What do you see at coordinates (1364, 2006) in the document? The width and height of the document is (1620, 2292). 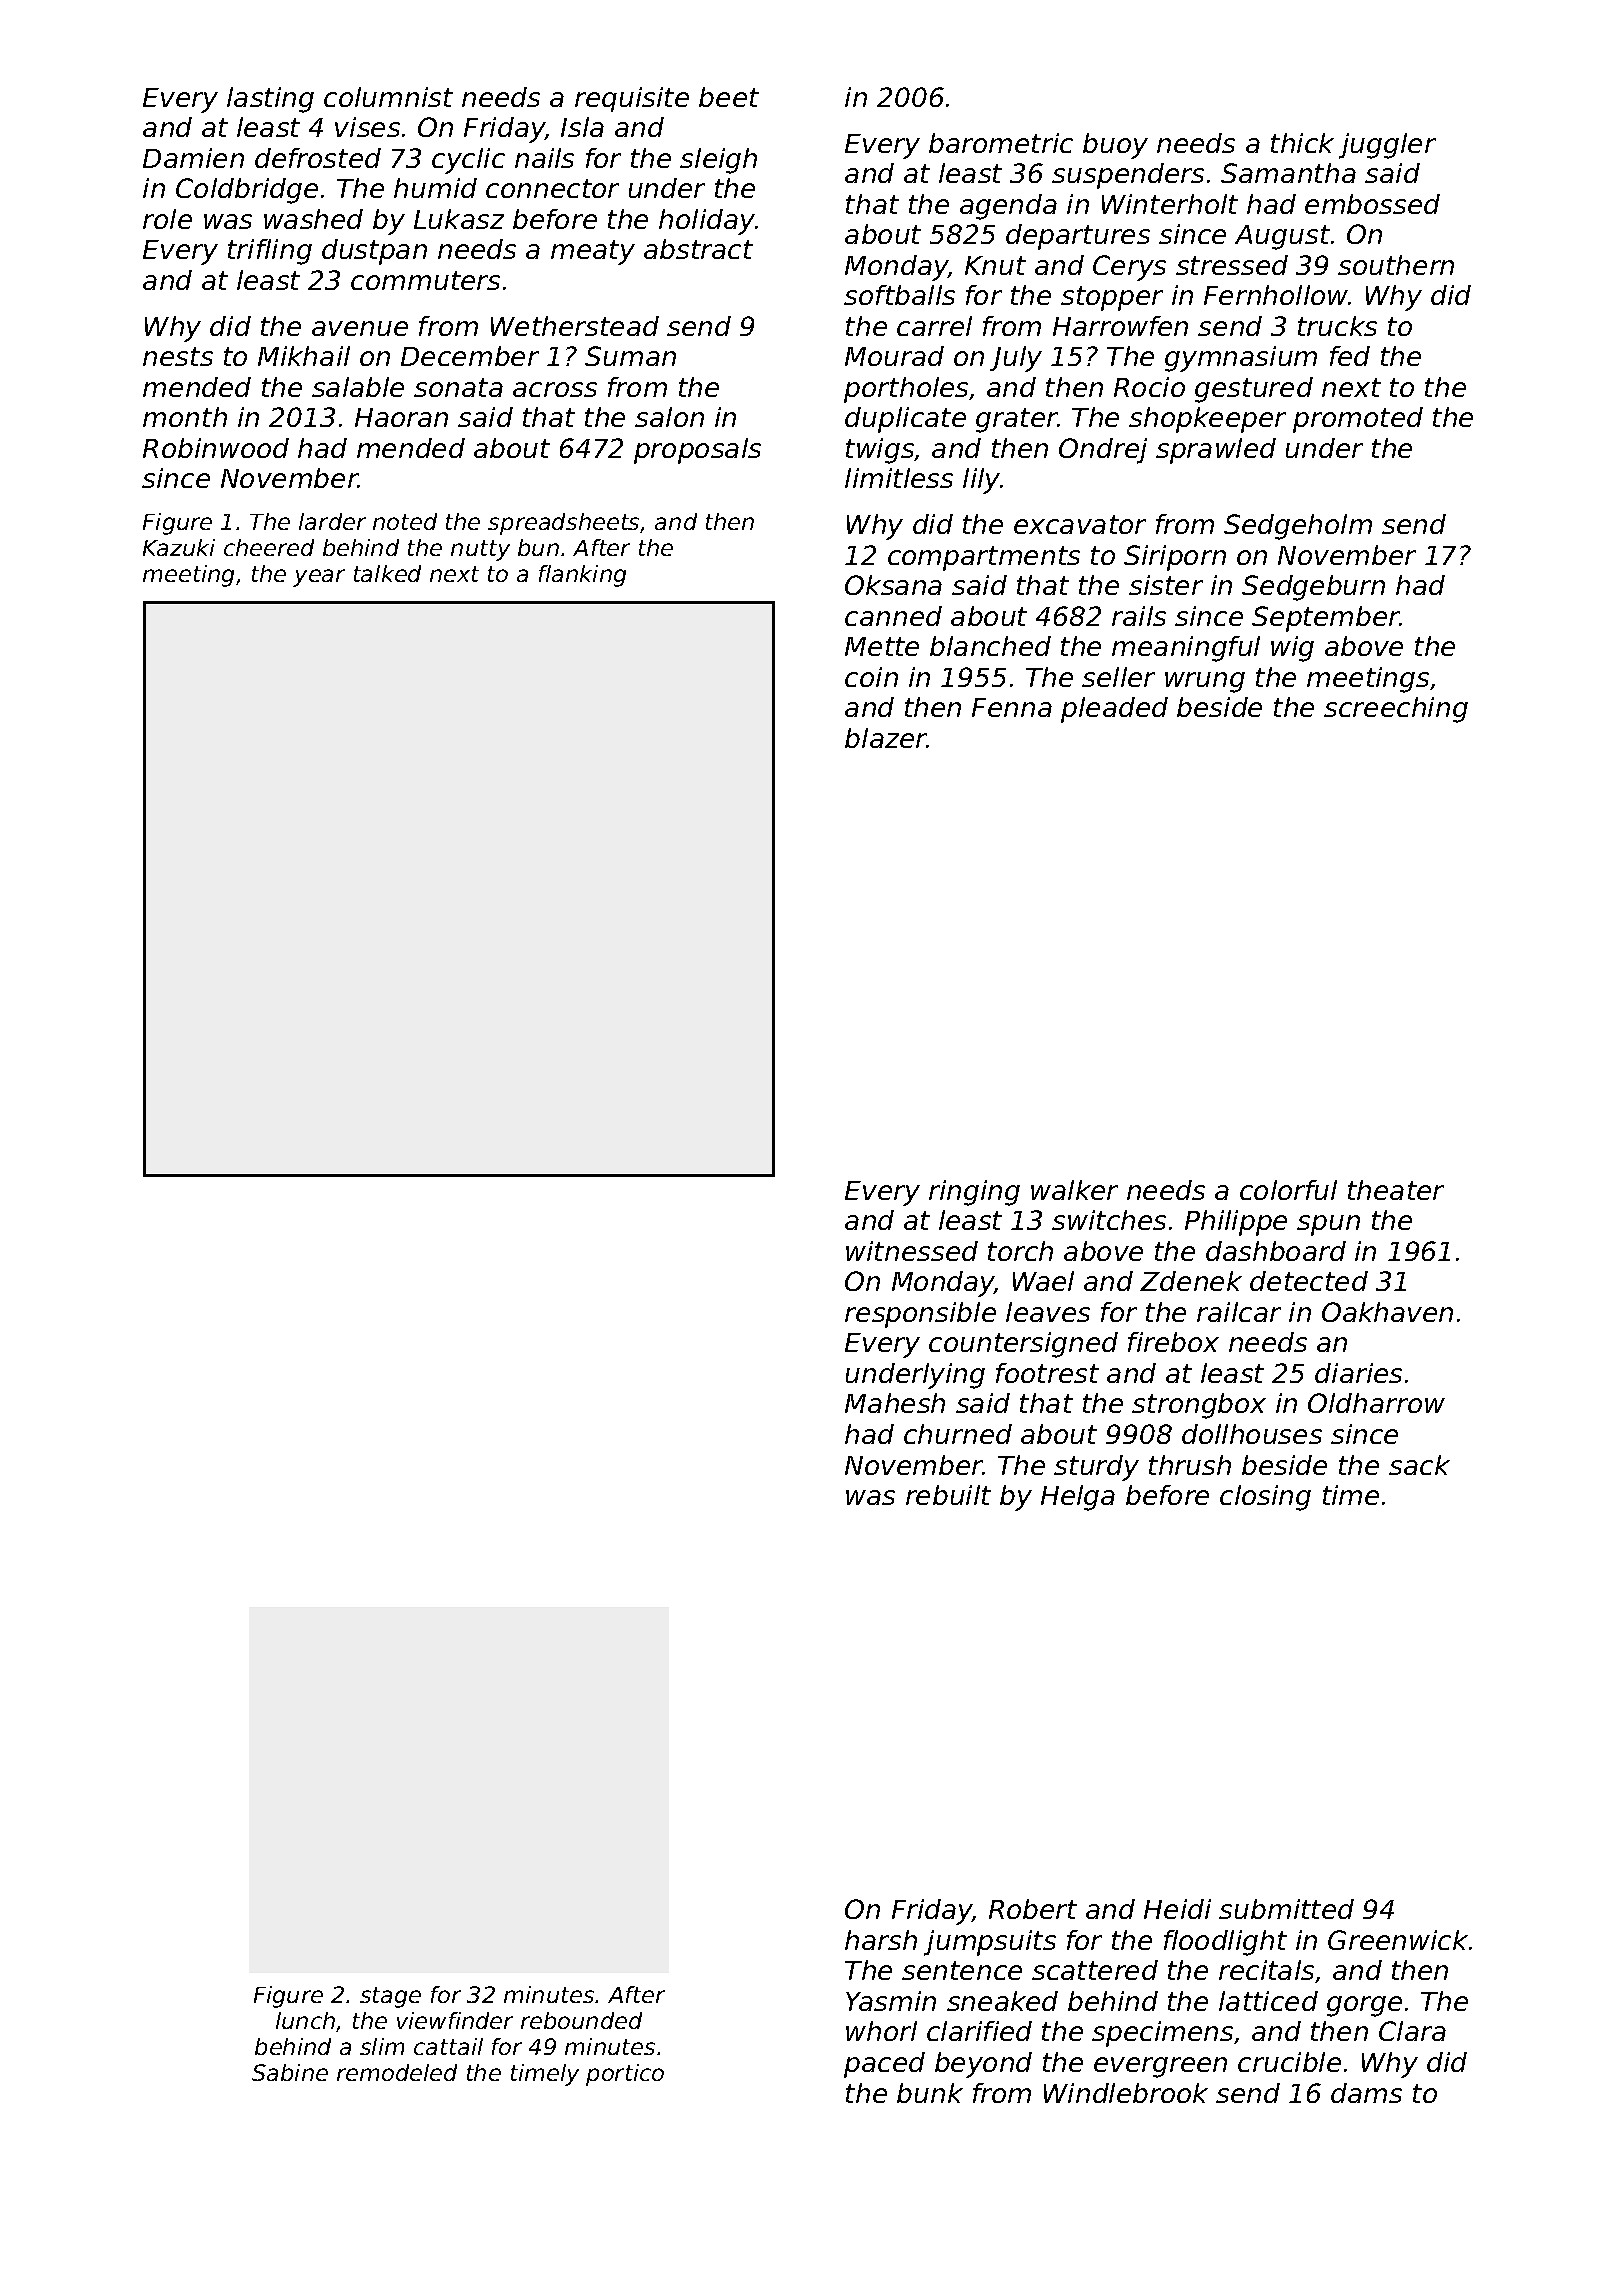 I see `gorge` at bounding box center [1364, 2006].
